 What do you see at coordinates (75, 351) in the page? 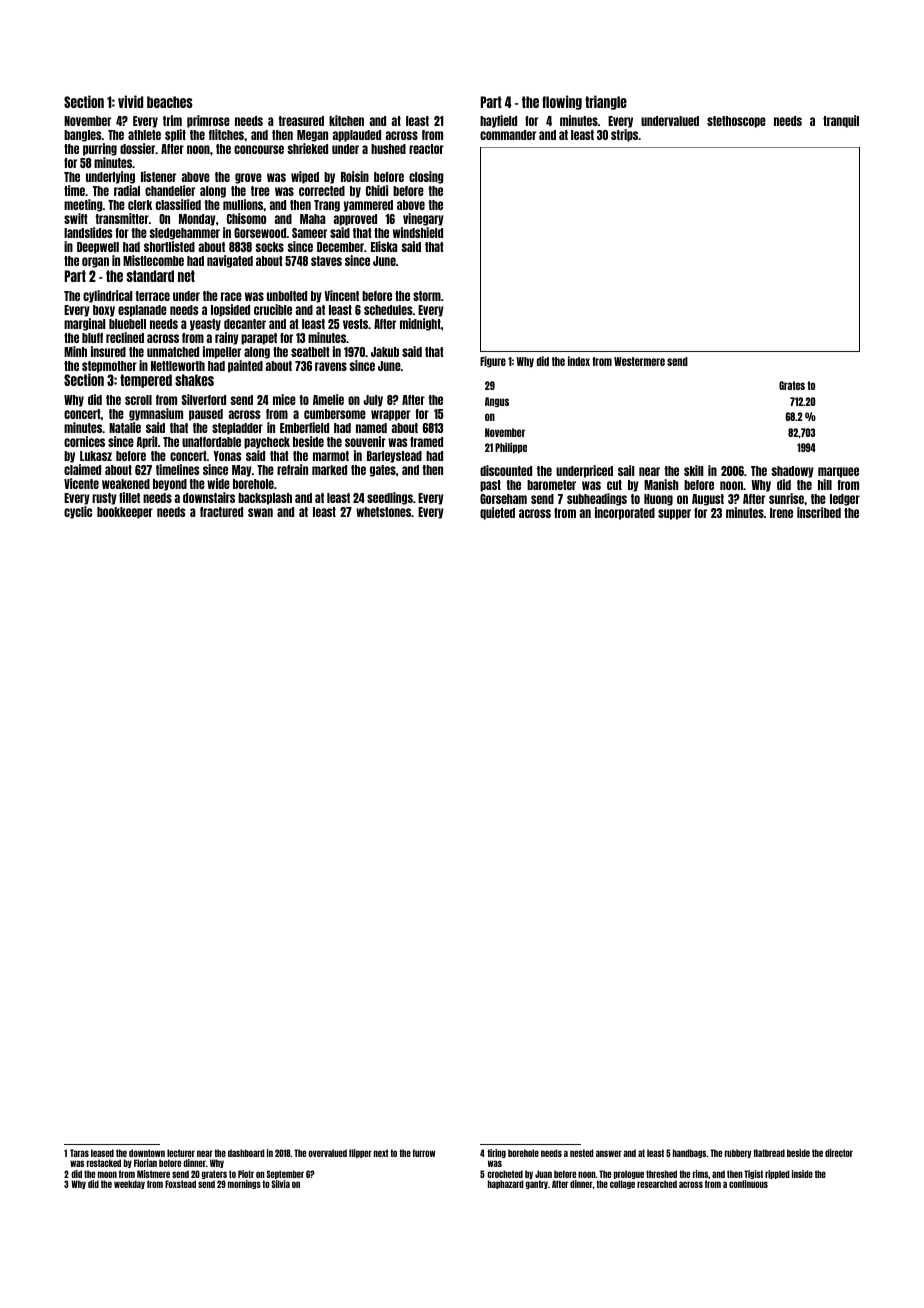
I see `Minh` at bounding box center [75, 351].
